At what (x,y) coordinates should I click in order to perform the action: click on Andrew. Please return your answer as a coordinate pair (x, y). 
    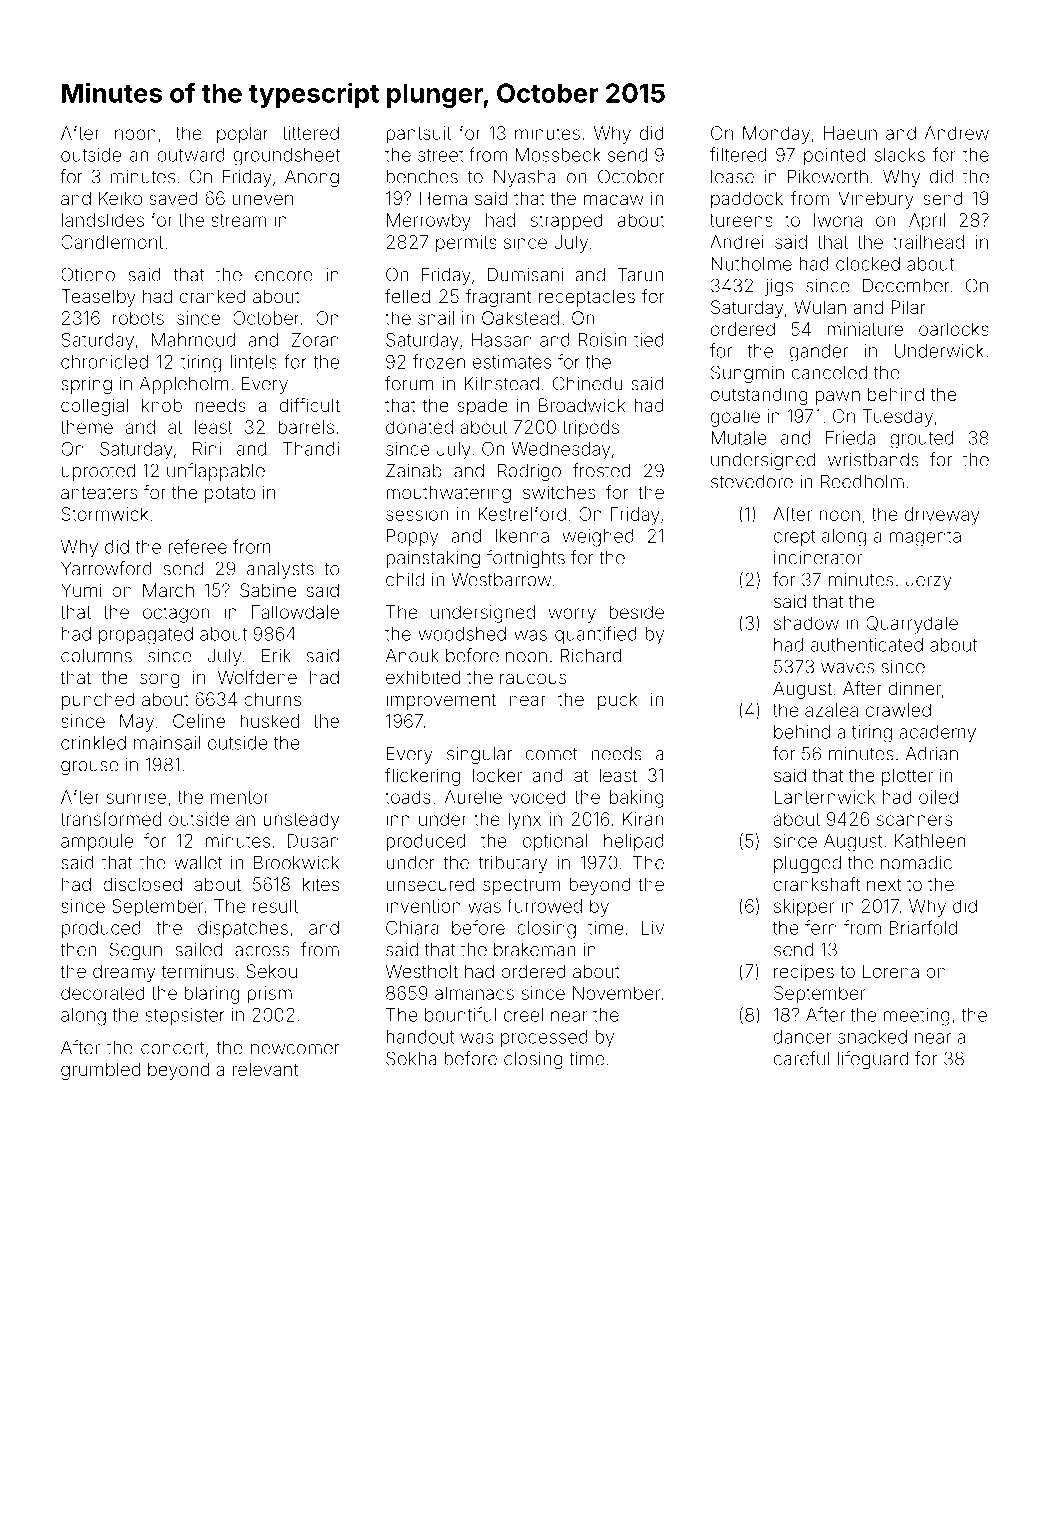
    Looking at the image, I should click on (957, 133).
